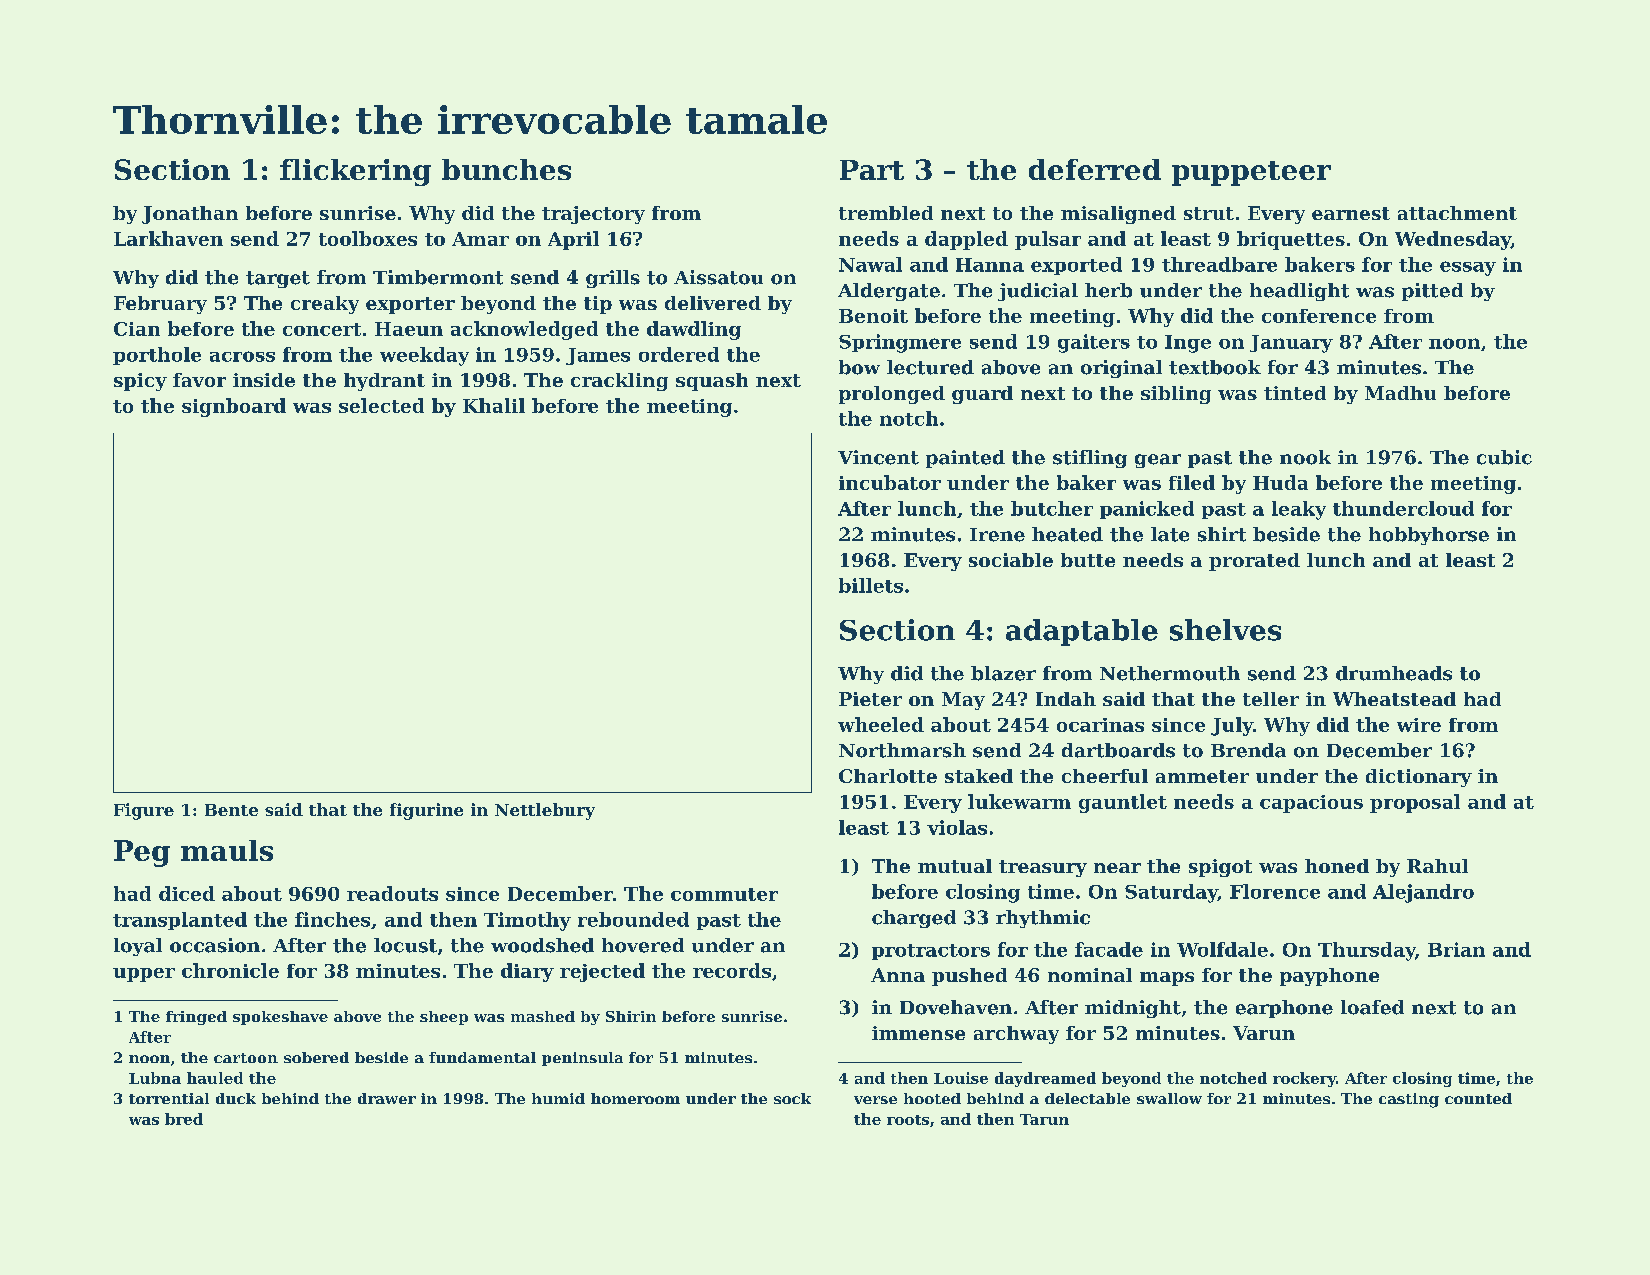 Image resolution: width=1650 pixels, height=1275 pixels. I want to click on bred, so click(184, 1119).
